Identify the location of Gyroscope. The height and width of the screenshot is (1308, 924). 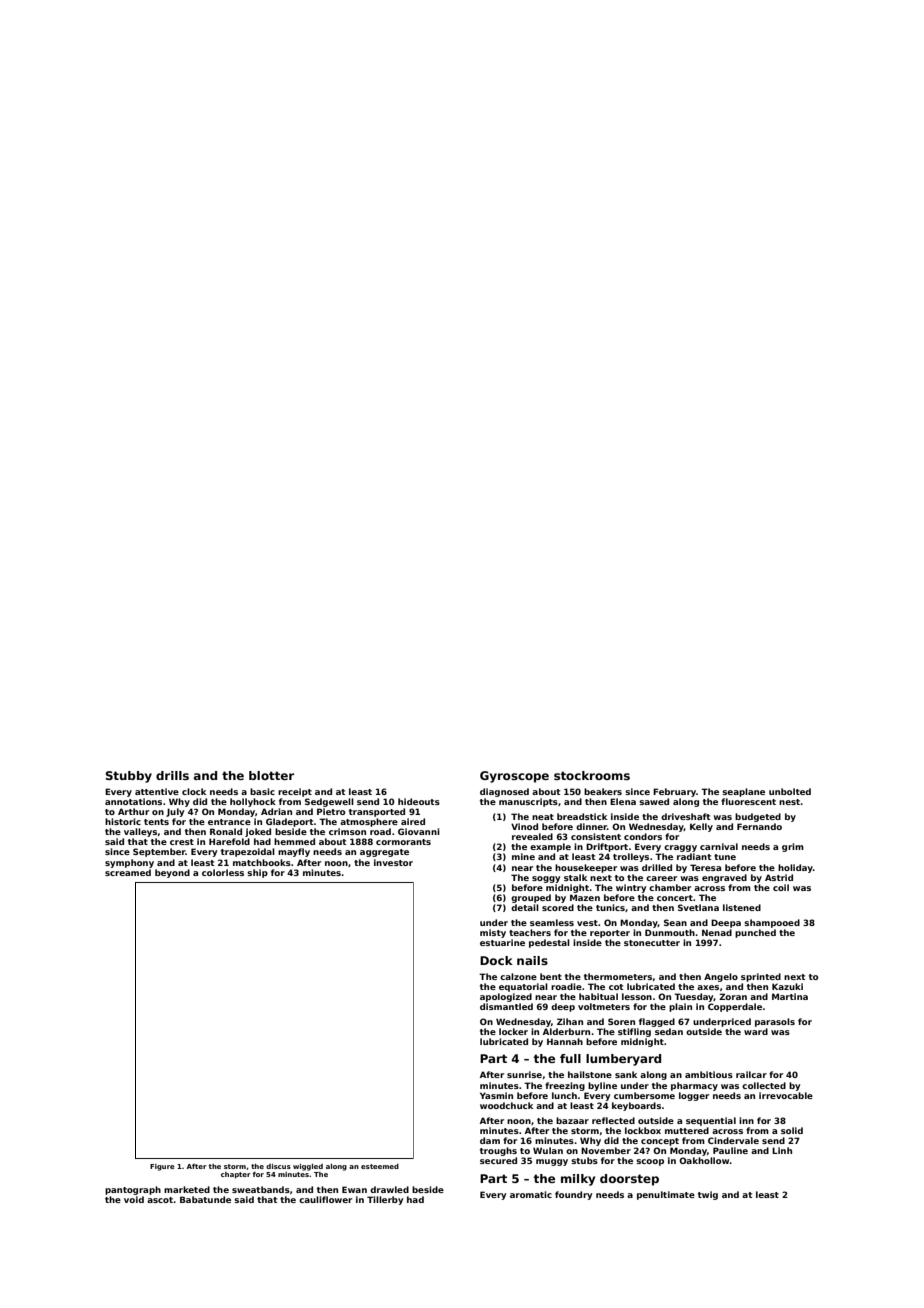
(514, 777).
